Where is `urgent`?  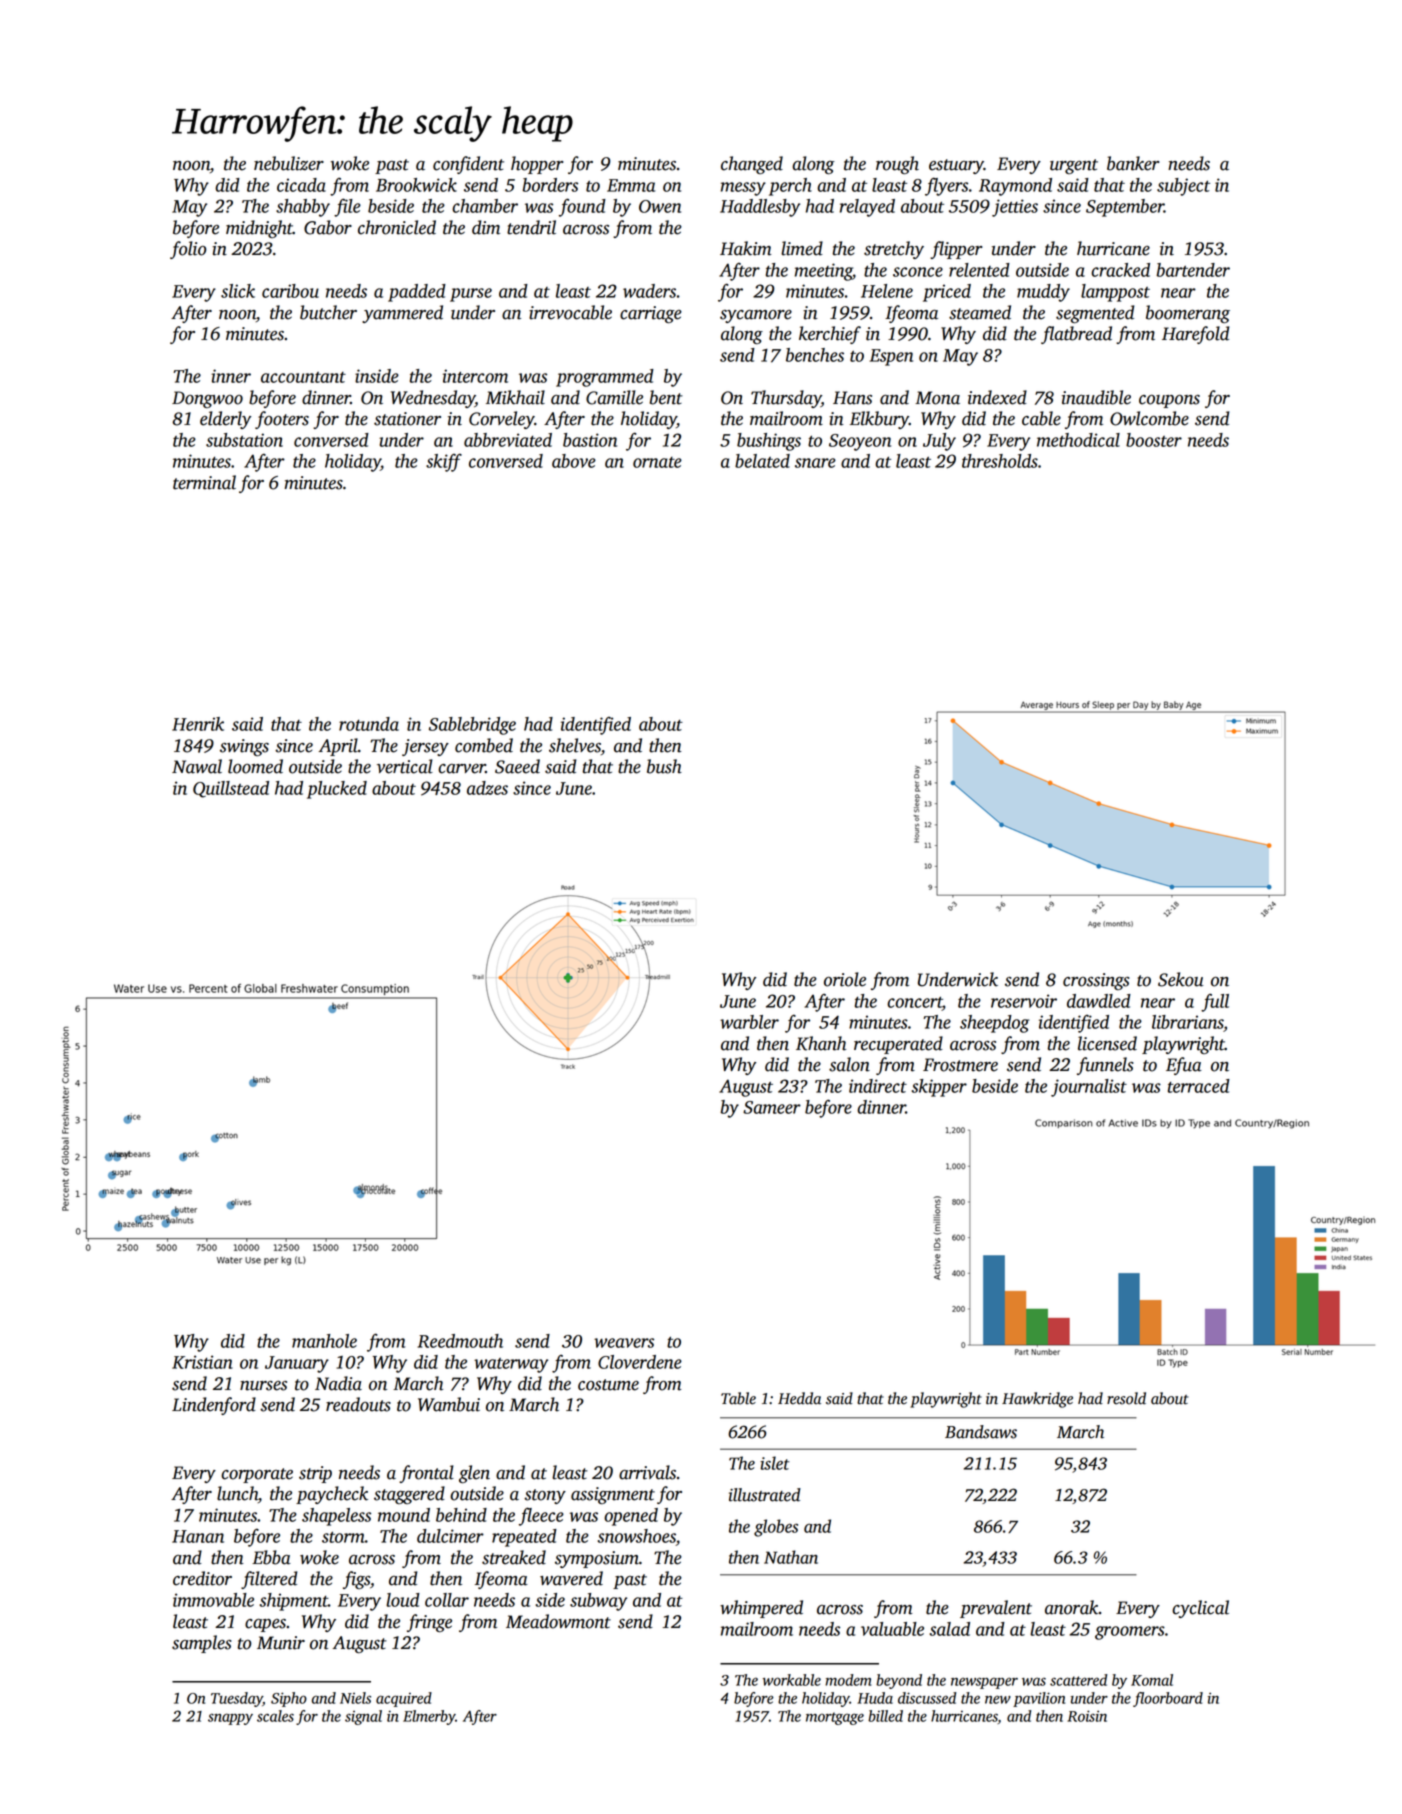 urgent is located at coordinates (1074, 166).
